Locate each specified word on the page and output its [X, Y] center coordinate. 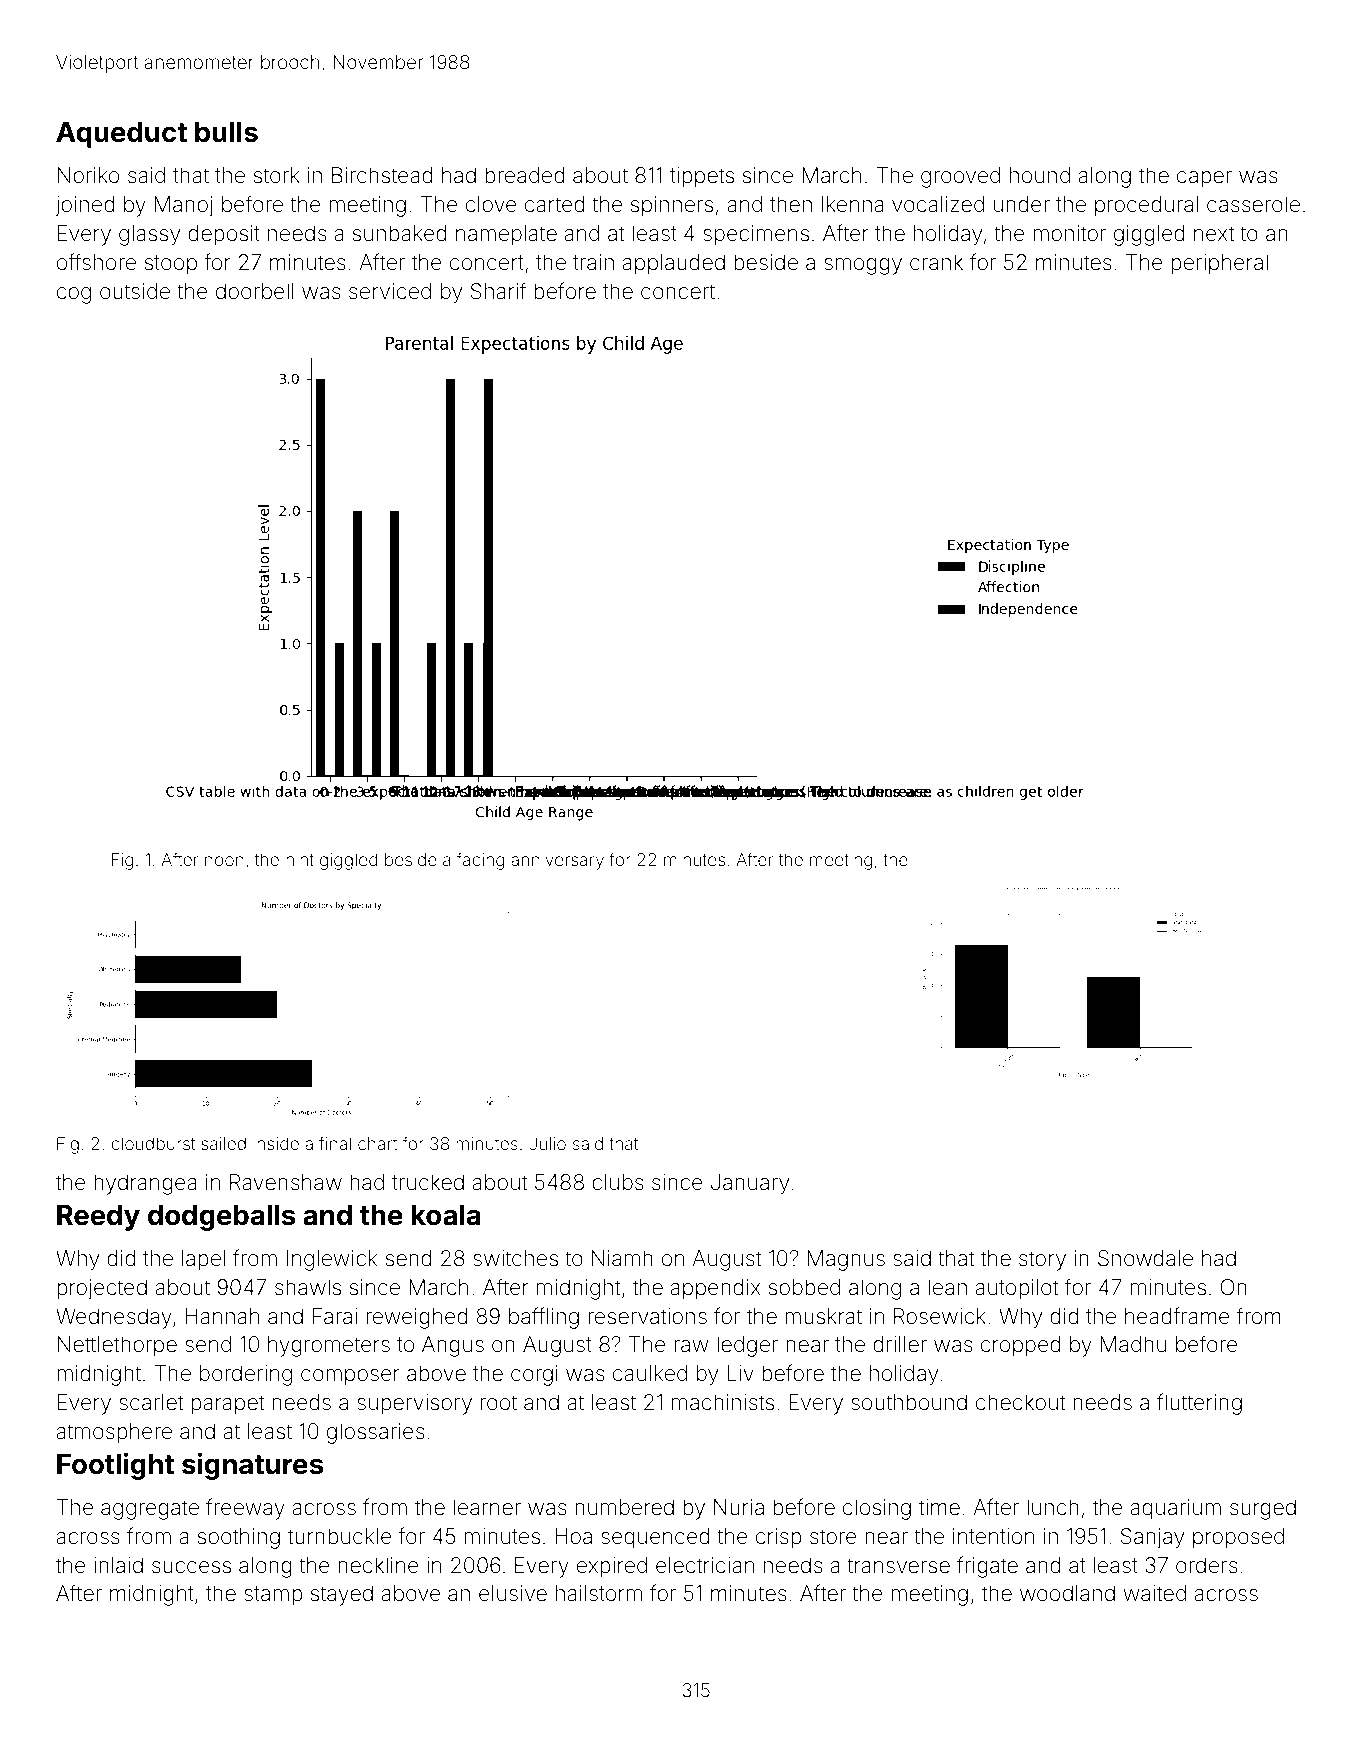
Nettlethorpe [117, 1346]
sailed [223, 1143]
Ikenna [853, 204]
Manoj [184, 206]
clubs [618, 1182]
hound [1040, 175]
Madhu [1133, 1344]
